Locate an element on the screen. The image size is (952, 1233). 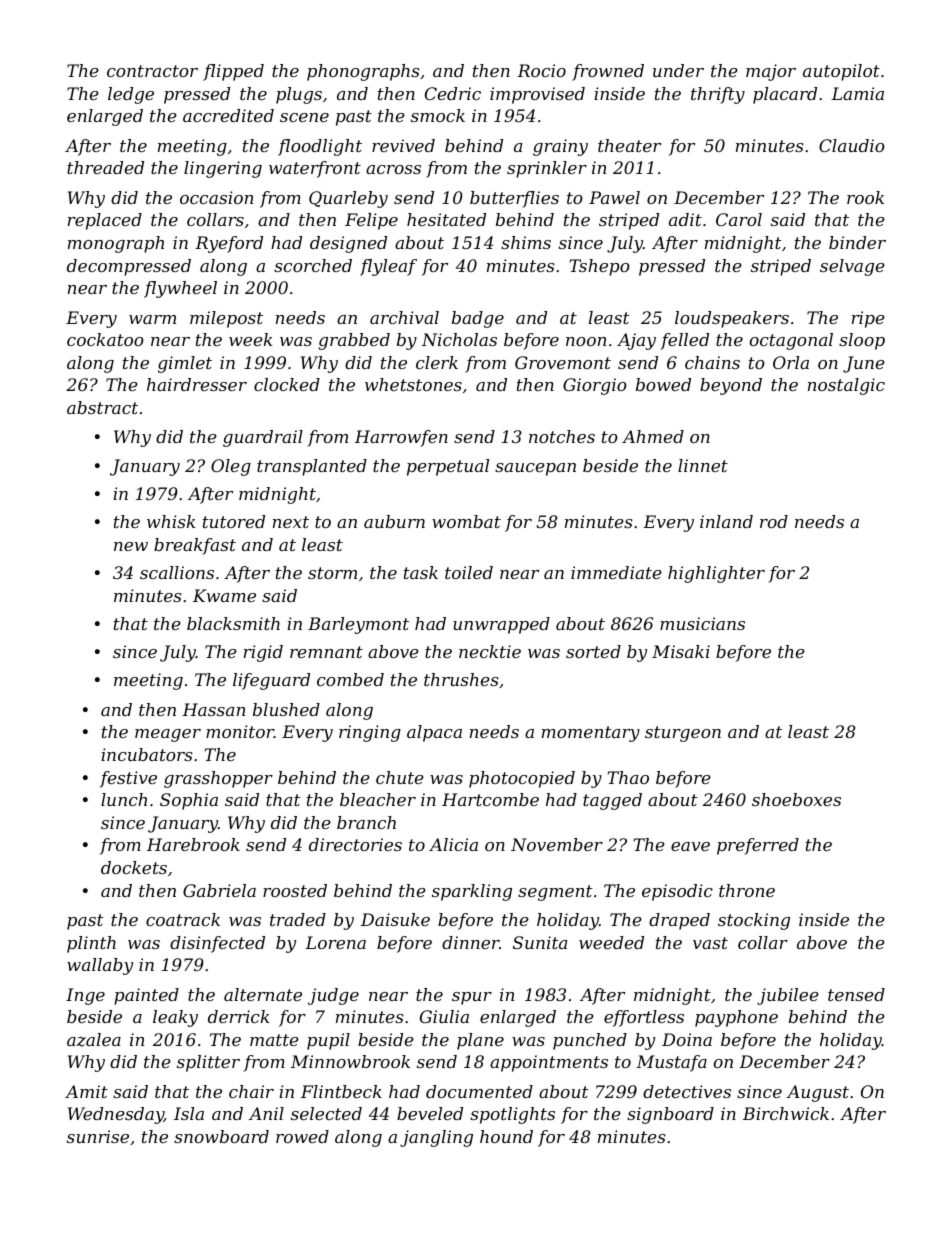
saucepan is located at coordinates (535, 469).
